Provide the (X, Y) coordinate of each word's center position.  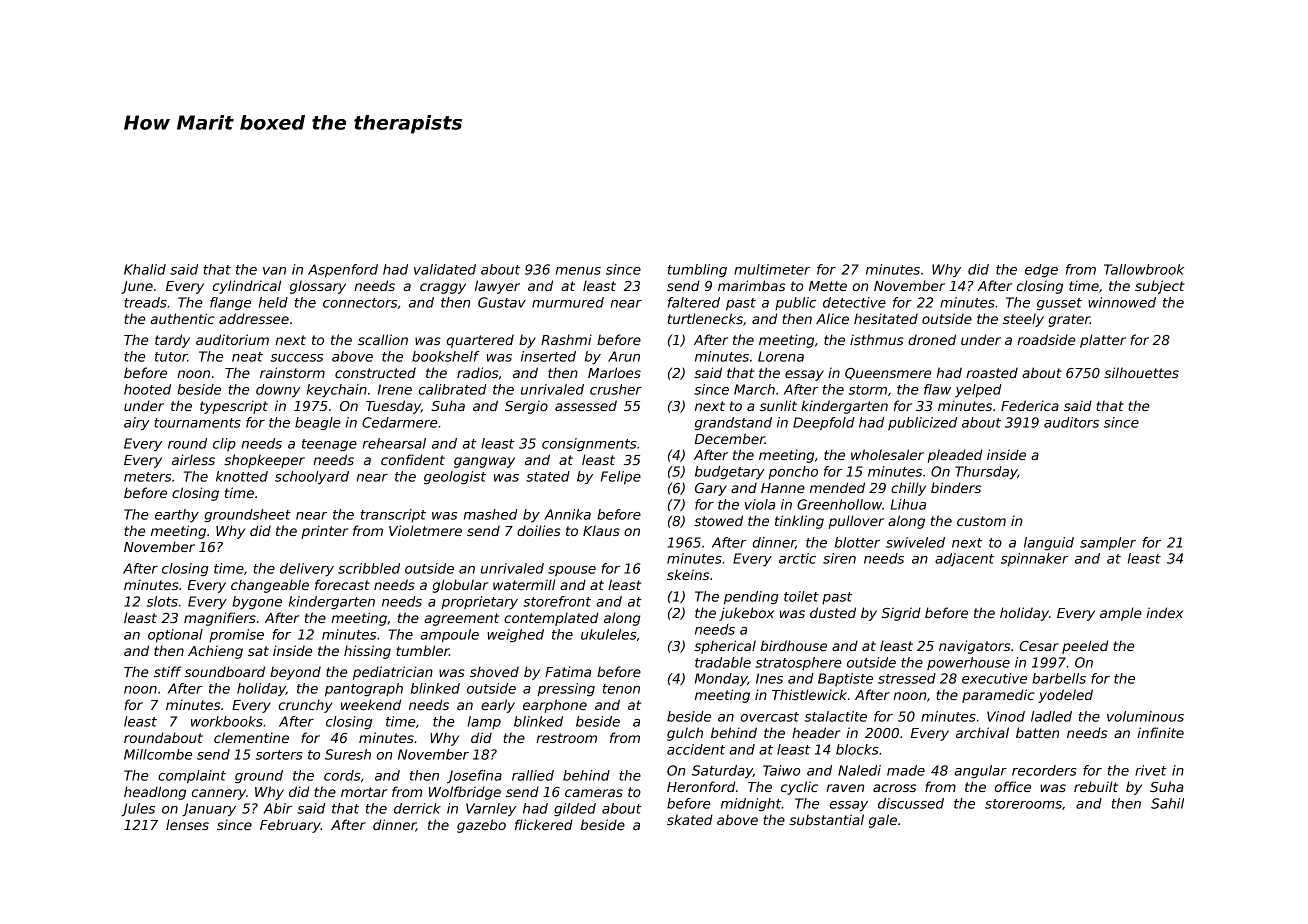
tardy (172, 341)
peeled (1085, 647)
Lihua (908, 504)
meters (147, 477)
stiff (167, 671)
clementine (251, 737)
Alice (832, 318)
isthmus (877, 339)
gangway (484, 462)
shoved (494, 671)
